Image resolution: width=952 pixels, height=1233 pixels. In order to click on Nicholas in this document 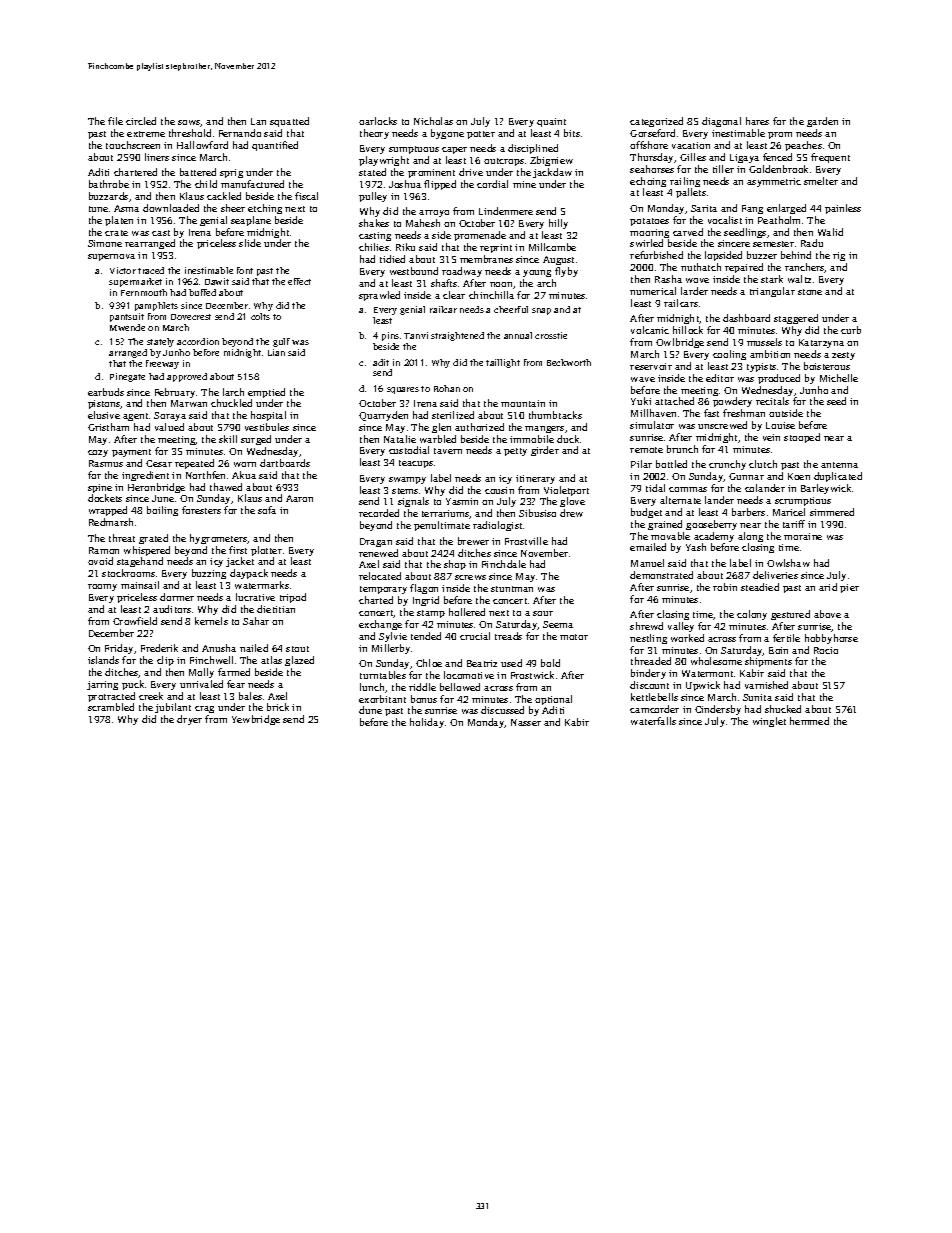, I will do `click(433, 121)`.
